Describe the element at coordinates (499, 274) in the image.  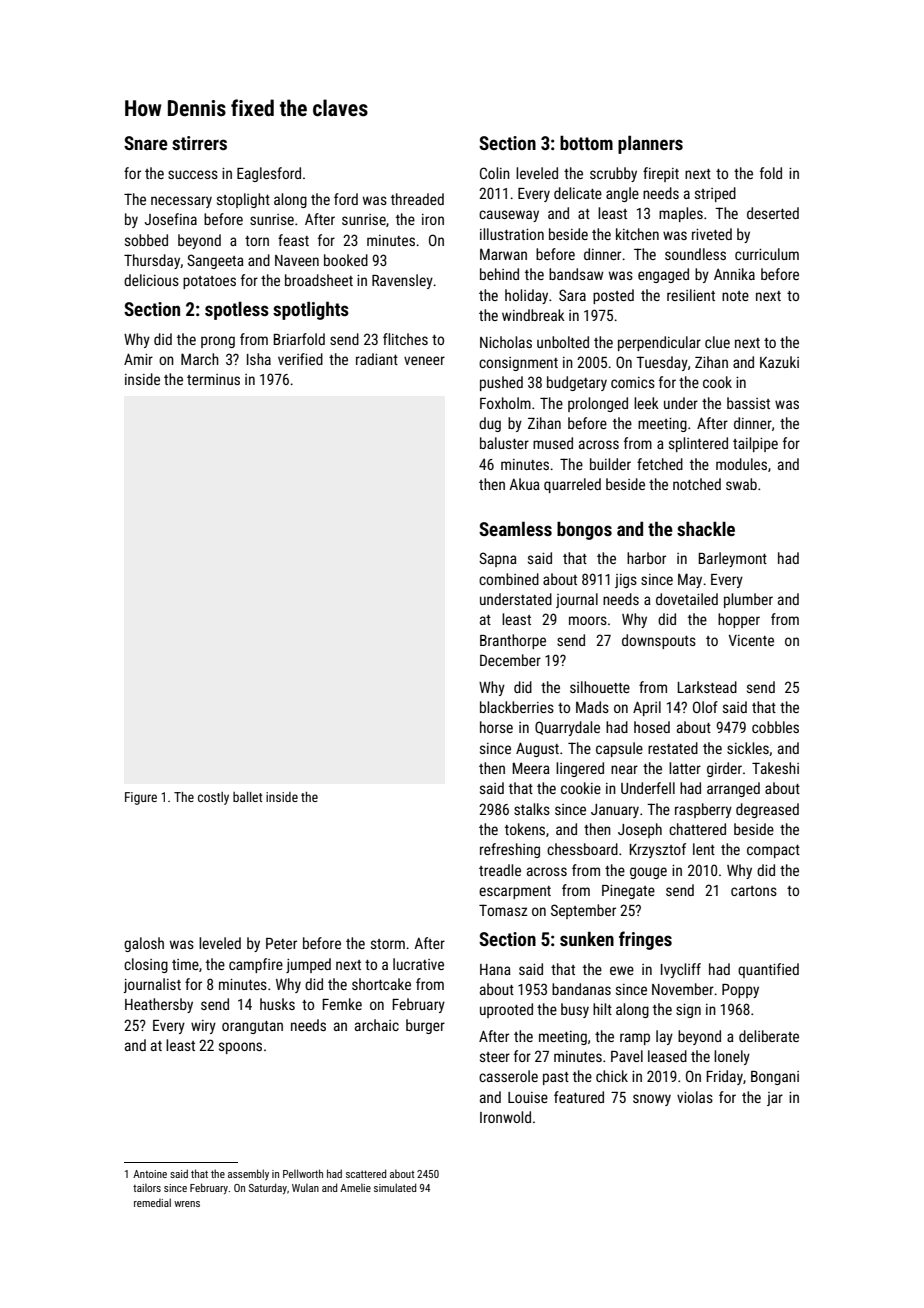
I see `behind` at that location.
